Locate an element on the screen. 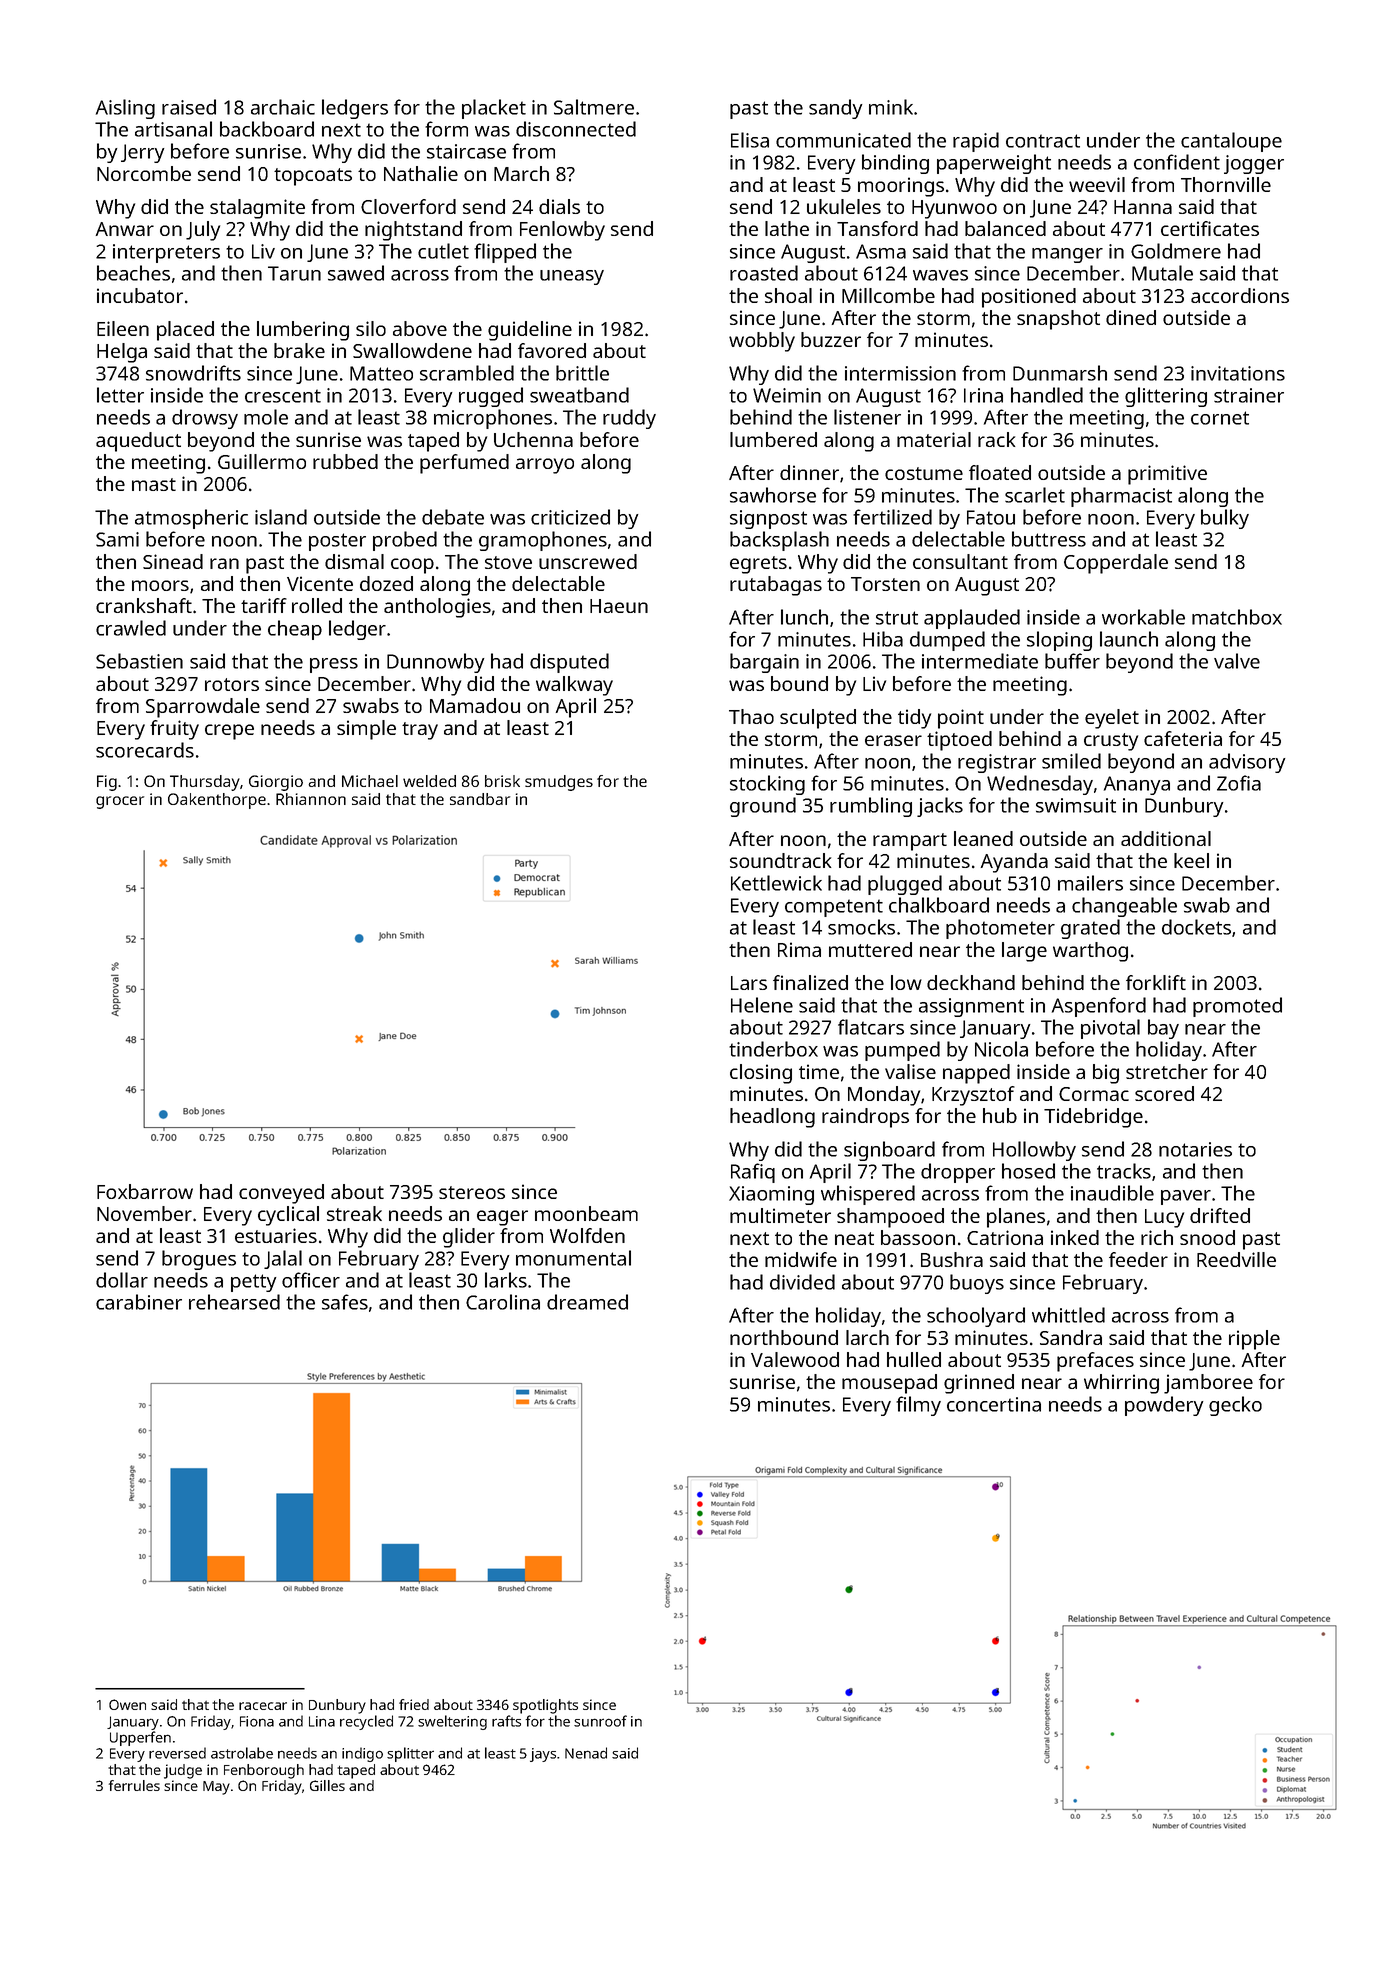 This screenshot has height=1969, width=1386. backboard is located at coordinates (267, 129).
